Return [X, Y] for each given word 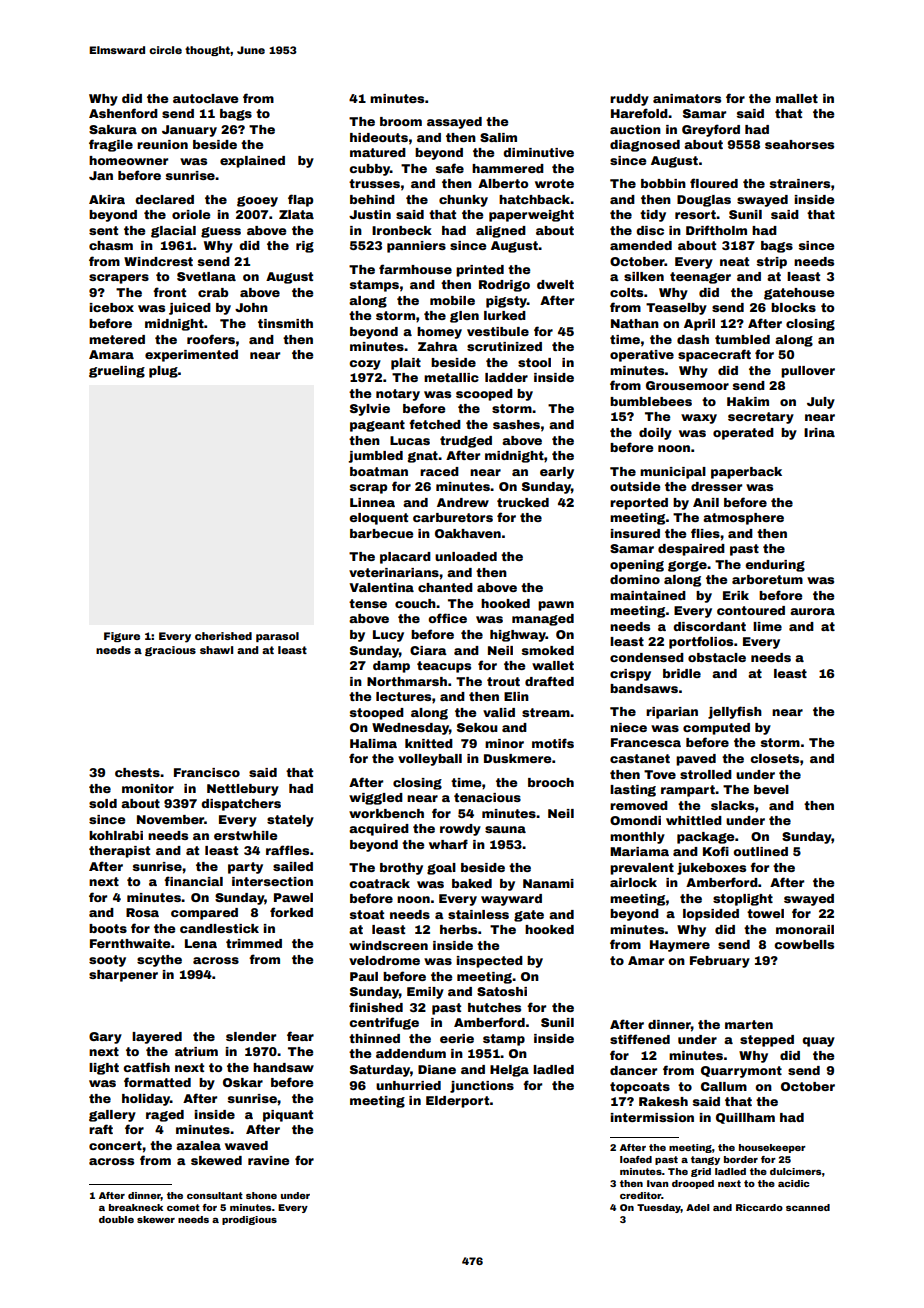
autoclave [205, 98]
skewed [216, 1160]
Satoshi [502, 991]
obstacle [717, 657]
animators [687, 98]
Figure [122, 637]
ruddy [629, 100]
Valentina [381, 587]
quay [818, 1042]
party [245, 868]
